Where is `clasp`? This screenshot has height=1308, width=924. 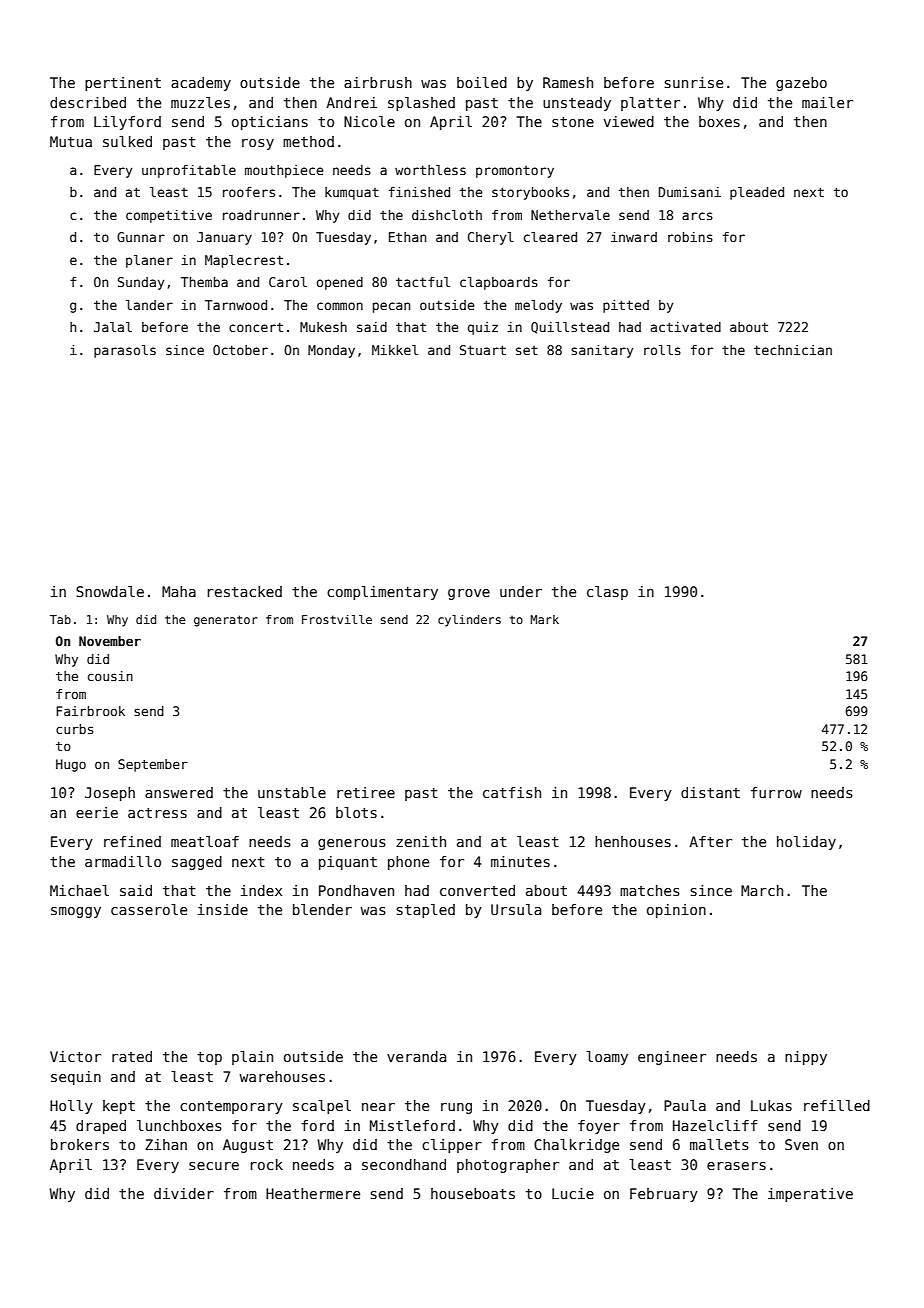 clasp is located at coordinates (607, 593).
